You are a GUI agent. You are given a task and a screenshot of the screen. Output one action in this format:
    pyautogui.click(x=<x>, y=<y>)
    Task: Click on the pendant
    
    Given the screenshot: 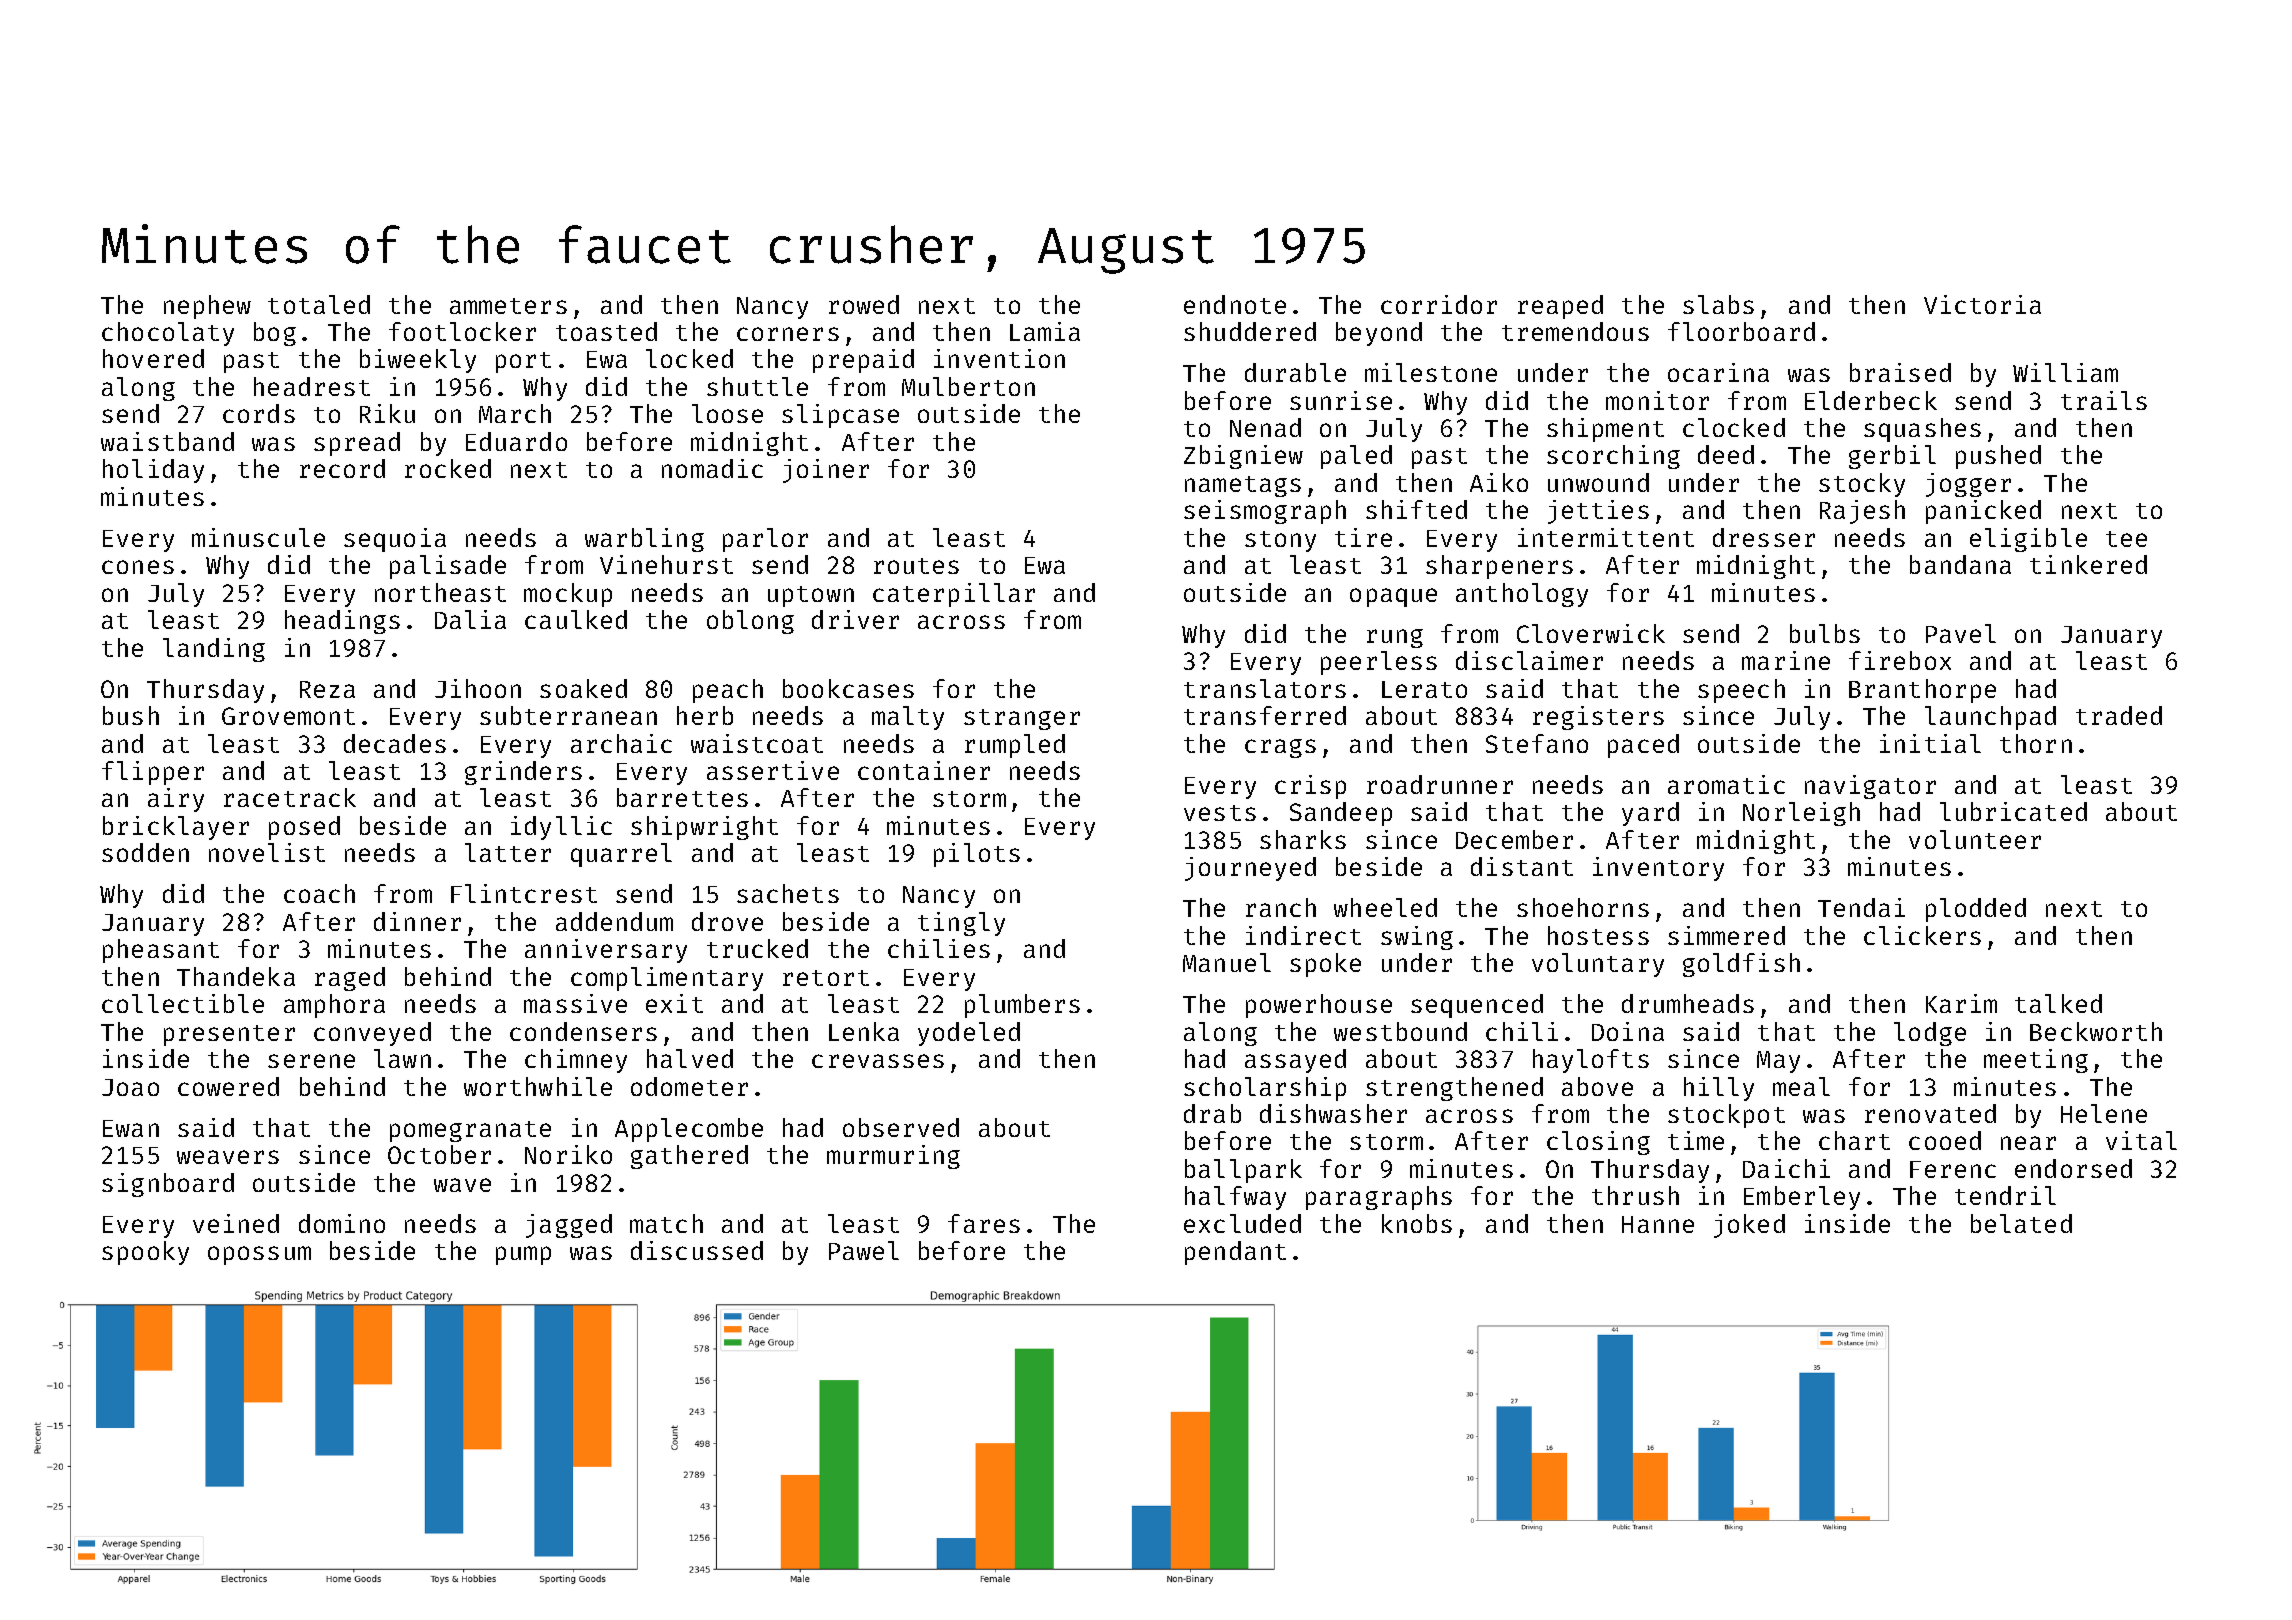 What is the action you would take?
    pyautogui.click(x=1235, y=1253)
